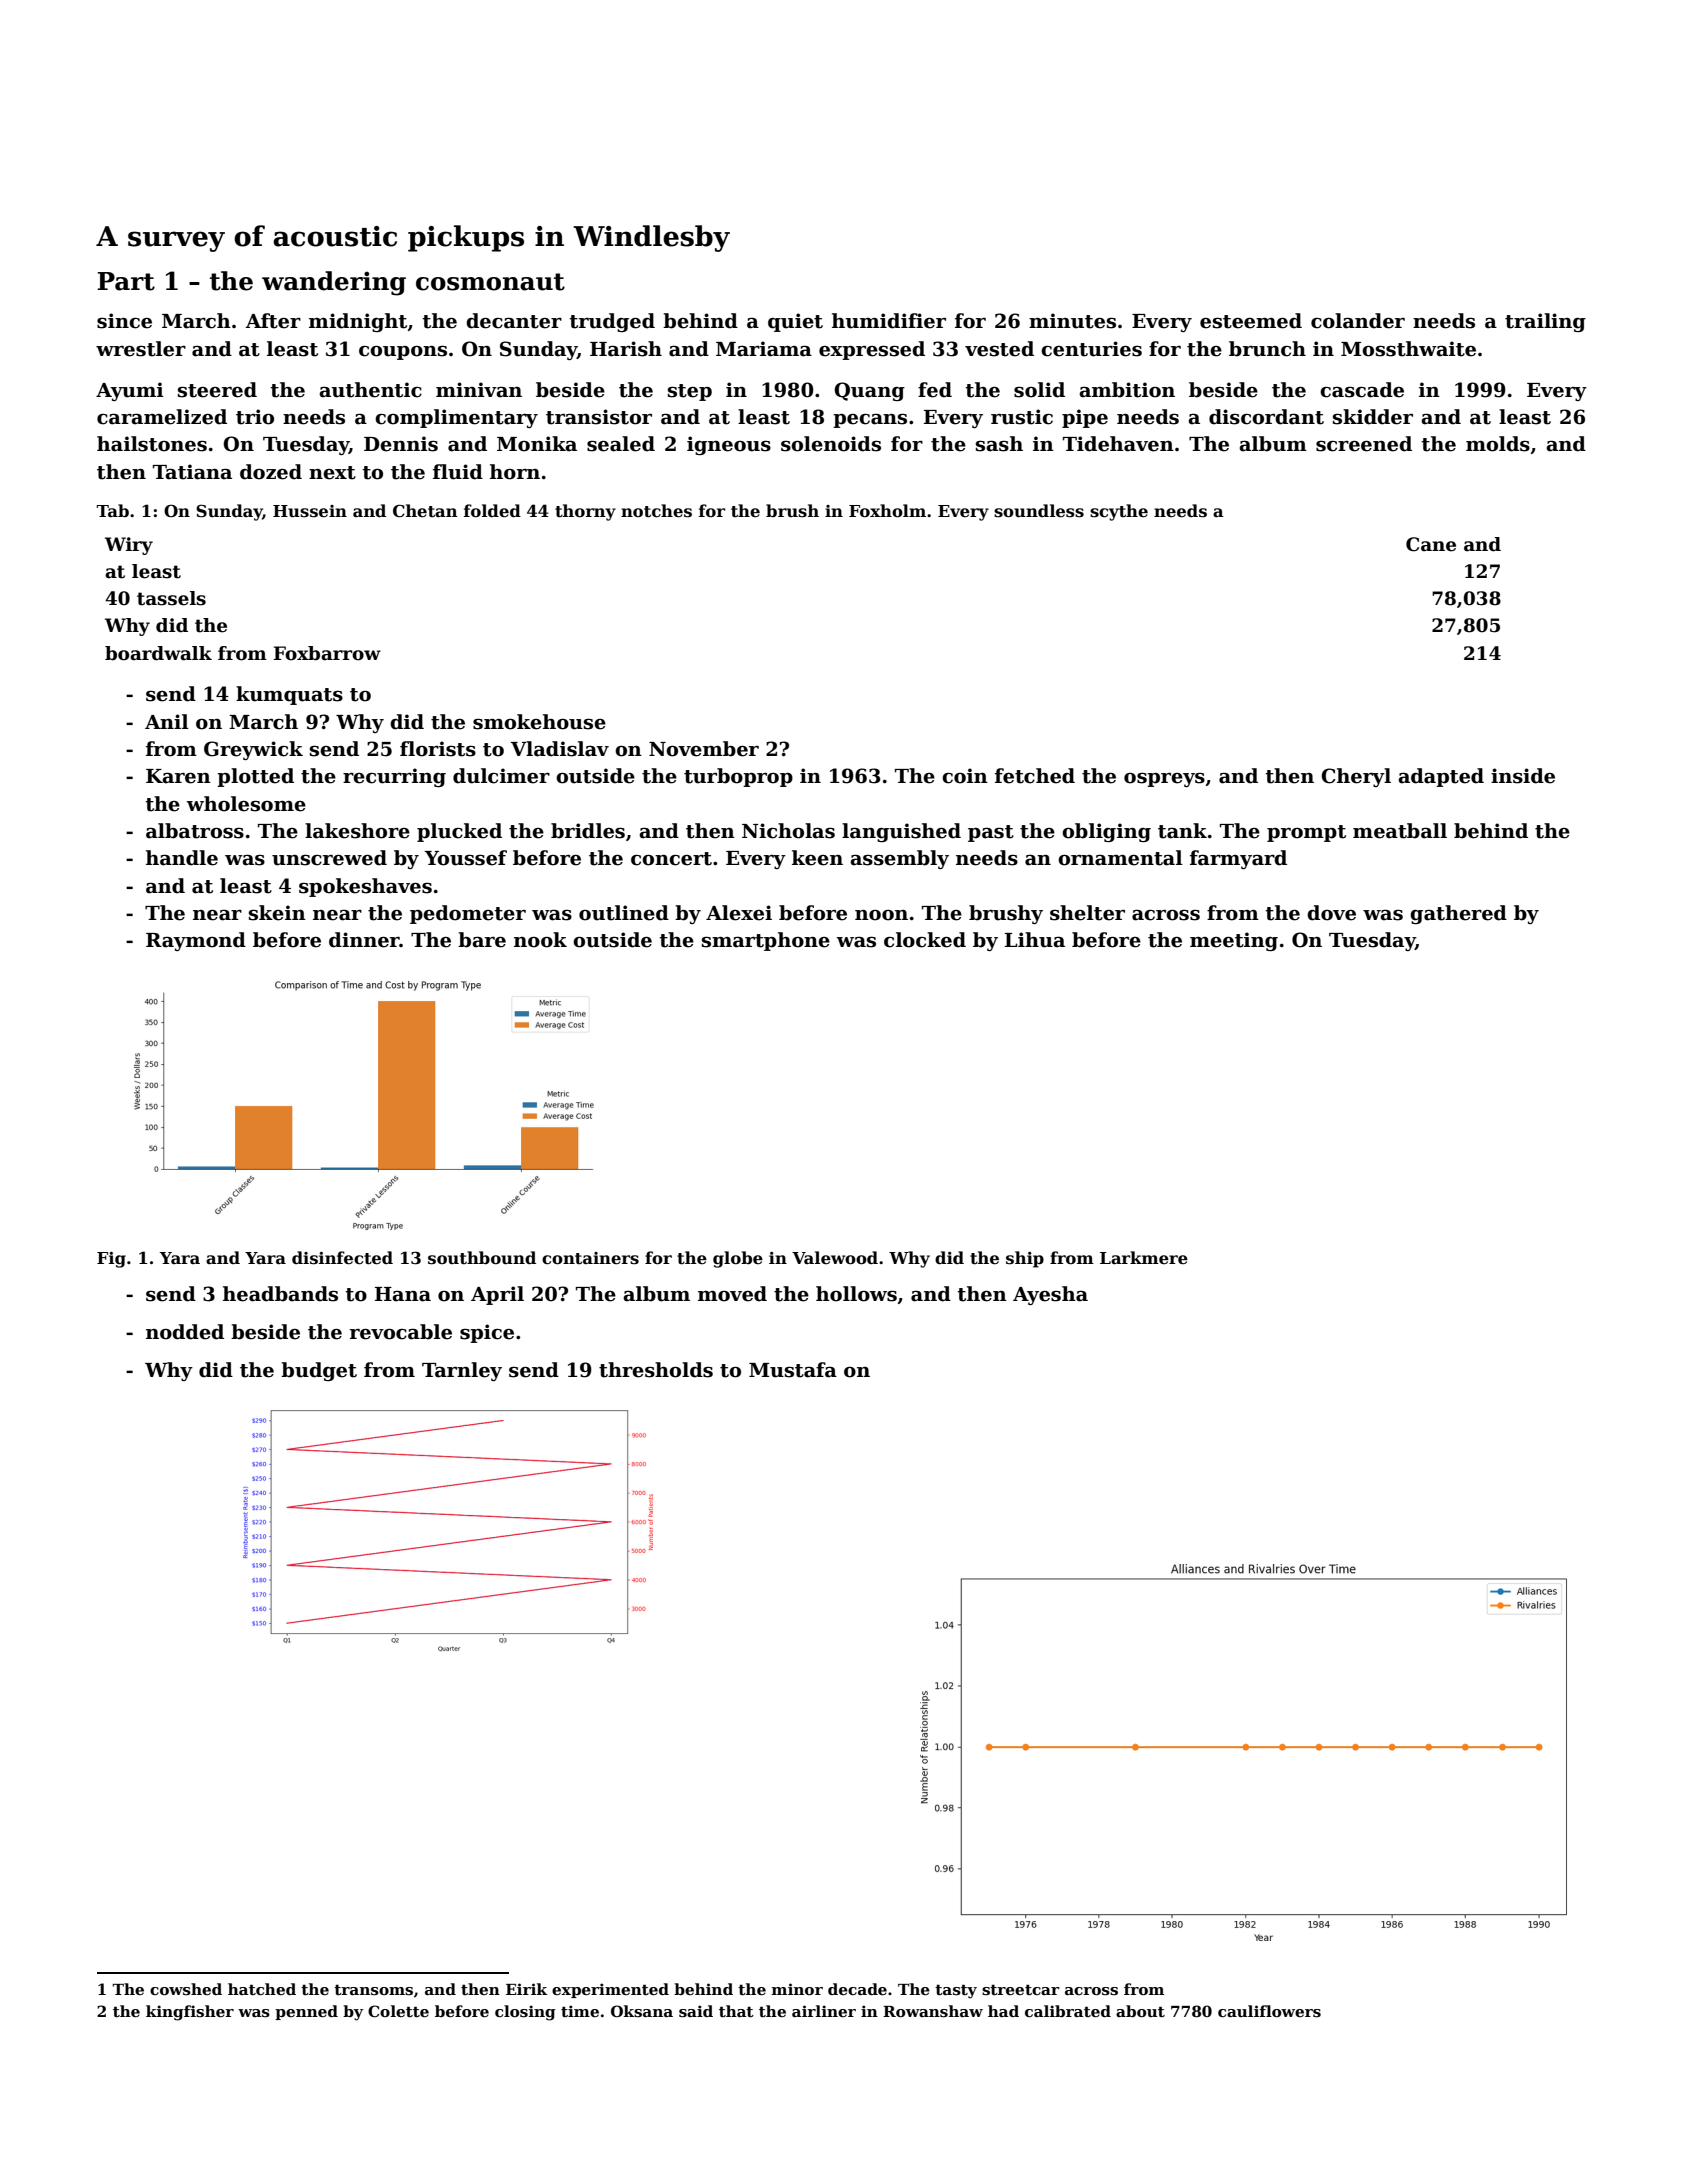 Image resolution: width=1683 pixels, height=2178 pixels. Describe the element at coordinates (590, 1258) in the document. I see `containers` at that location.
